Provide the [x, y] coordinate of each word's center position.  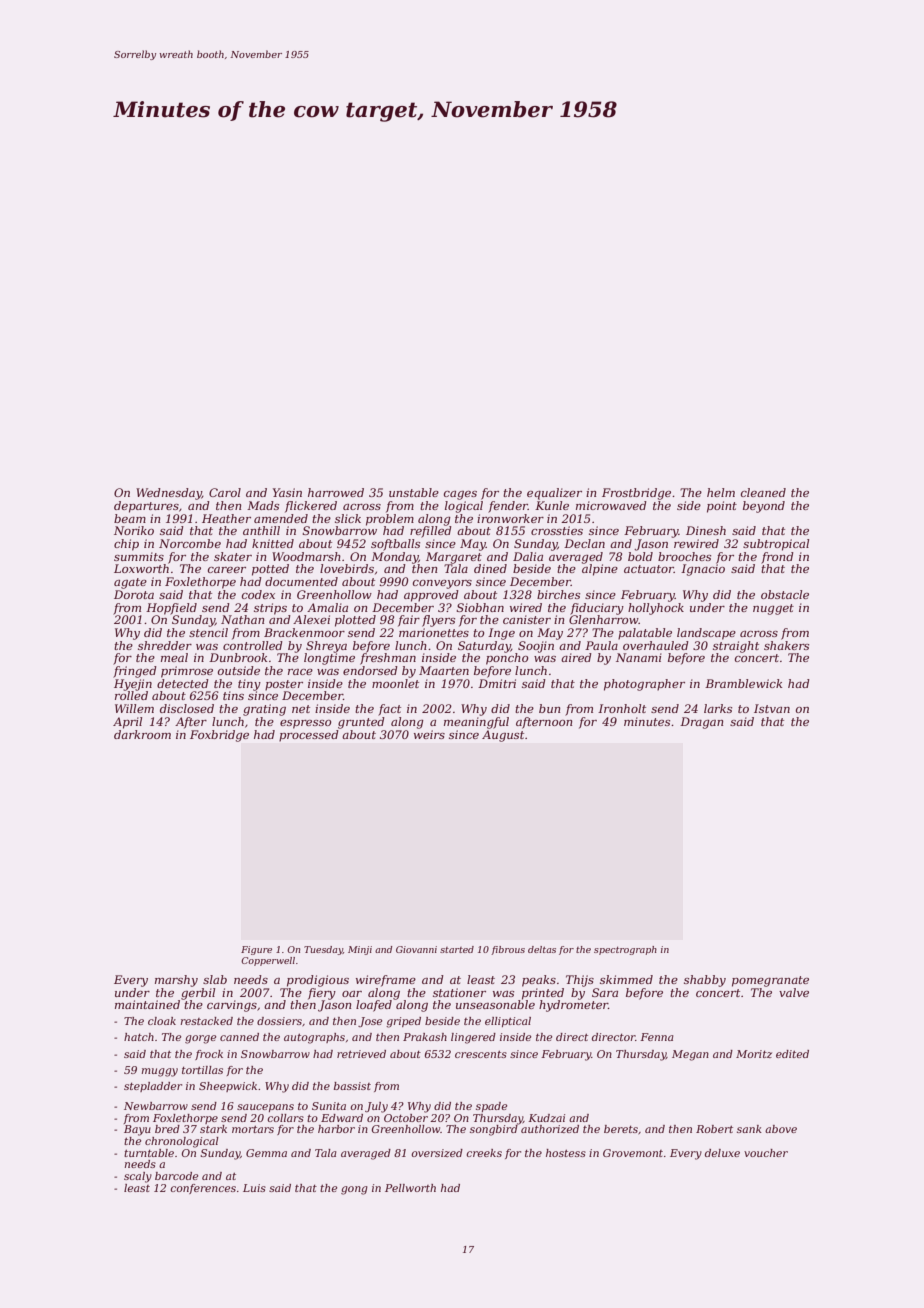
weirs [429, 734]
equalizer [554, 494]
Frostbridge [636, 494]
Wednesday [169, 494]
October [406, 1118]
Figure [256, 950]
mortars [253, 1129]
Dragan [701, 723]
